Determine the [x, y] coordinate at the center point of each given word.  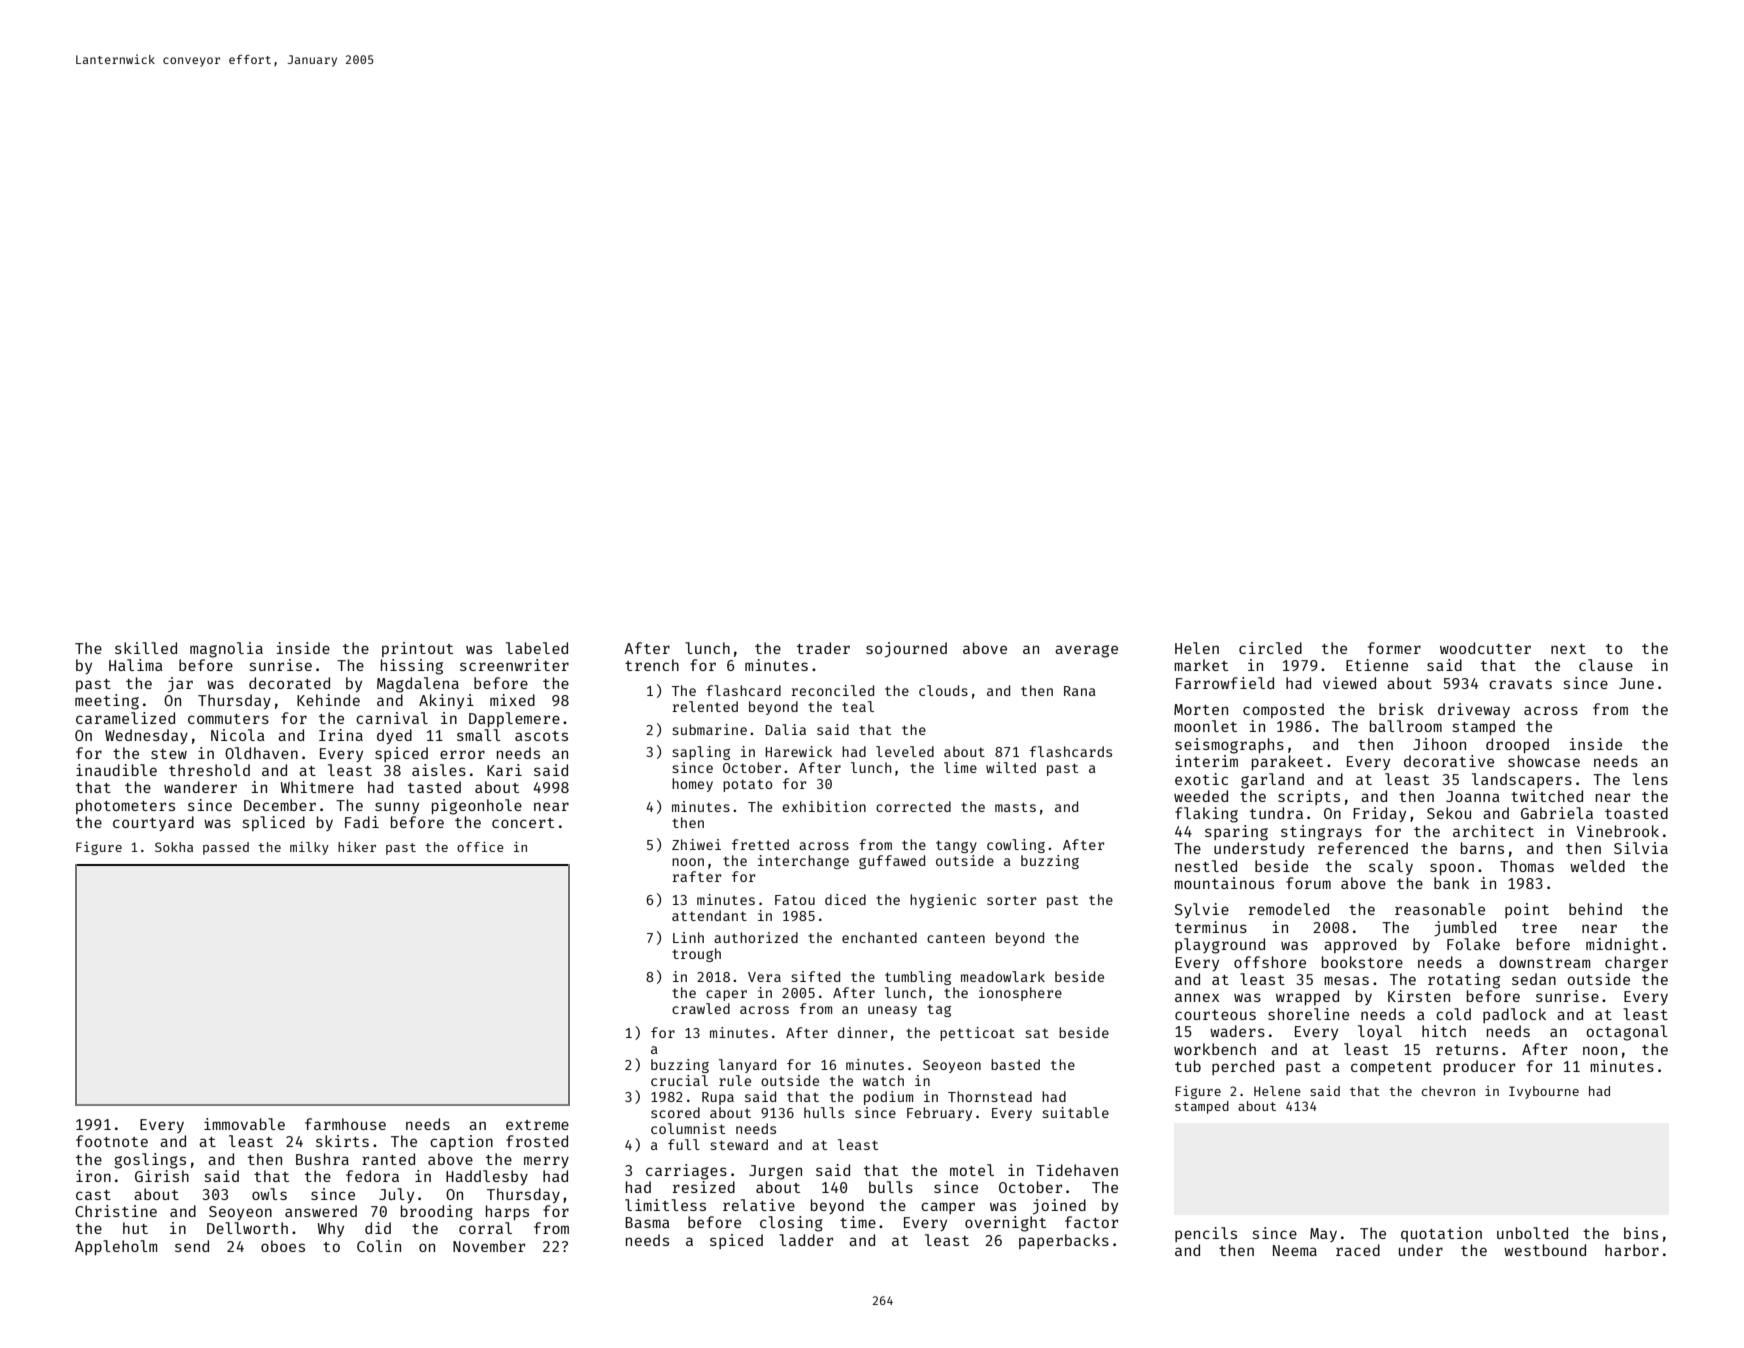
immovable [244, 1124]
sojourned [906, 650]
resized [704, 1187]
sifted [815, 976]
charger [1636, 964]
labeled [537, 648]
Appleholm [116, 1247]
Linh [688, 937]
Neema [1295, 1250]
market [1201, 665]
